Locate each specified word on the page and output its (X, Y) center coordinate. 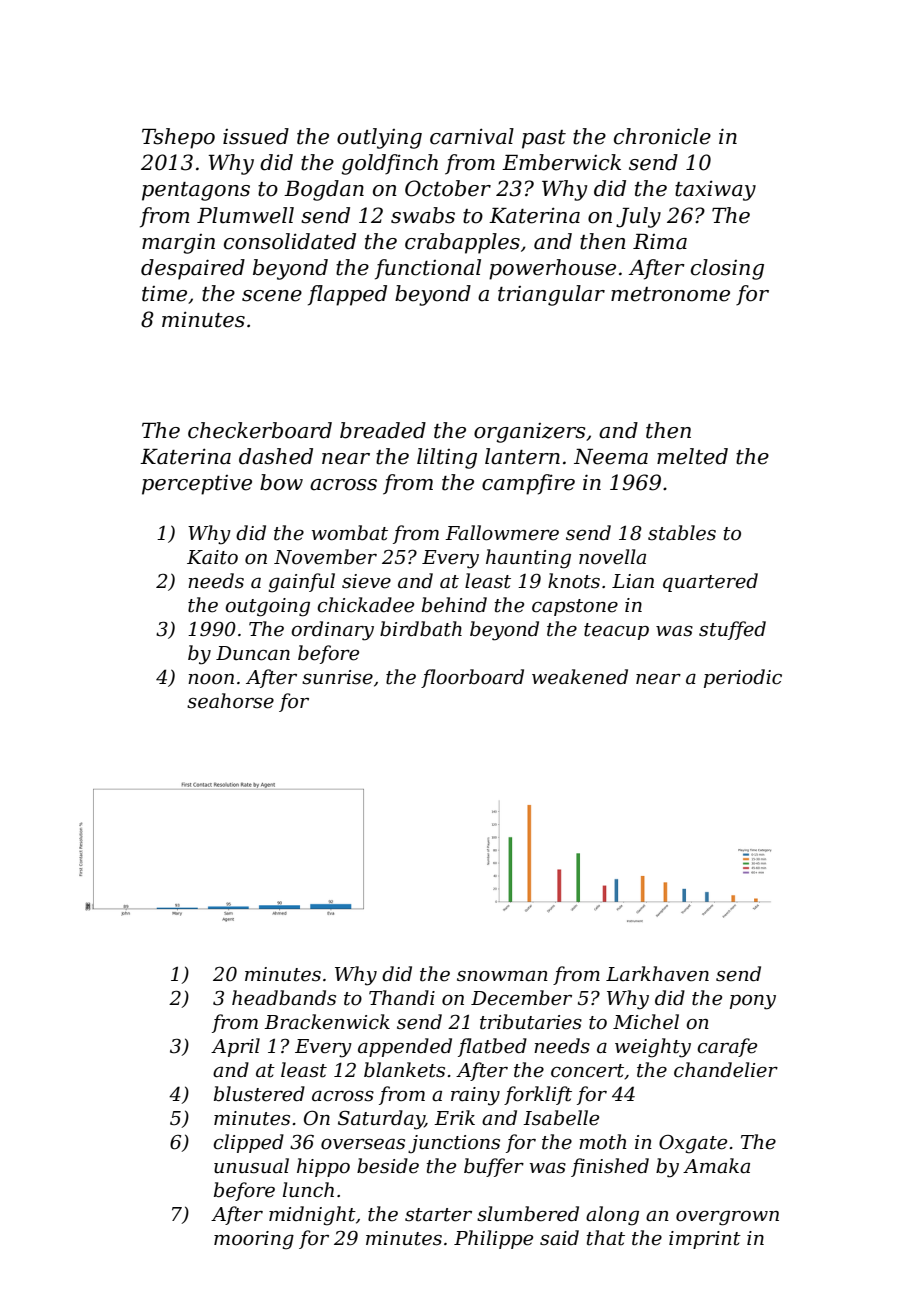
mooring (254, 1240)
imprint (705, 1240)
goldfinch (389, 164)
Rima (660, 242)
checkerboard (260, 430)
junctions (454, 1144)
